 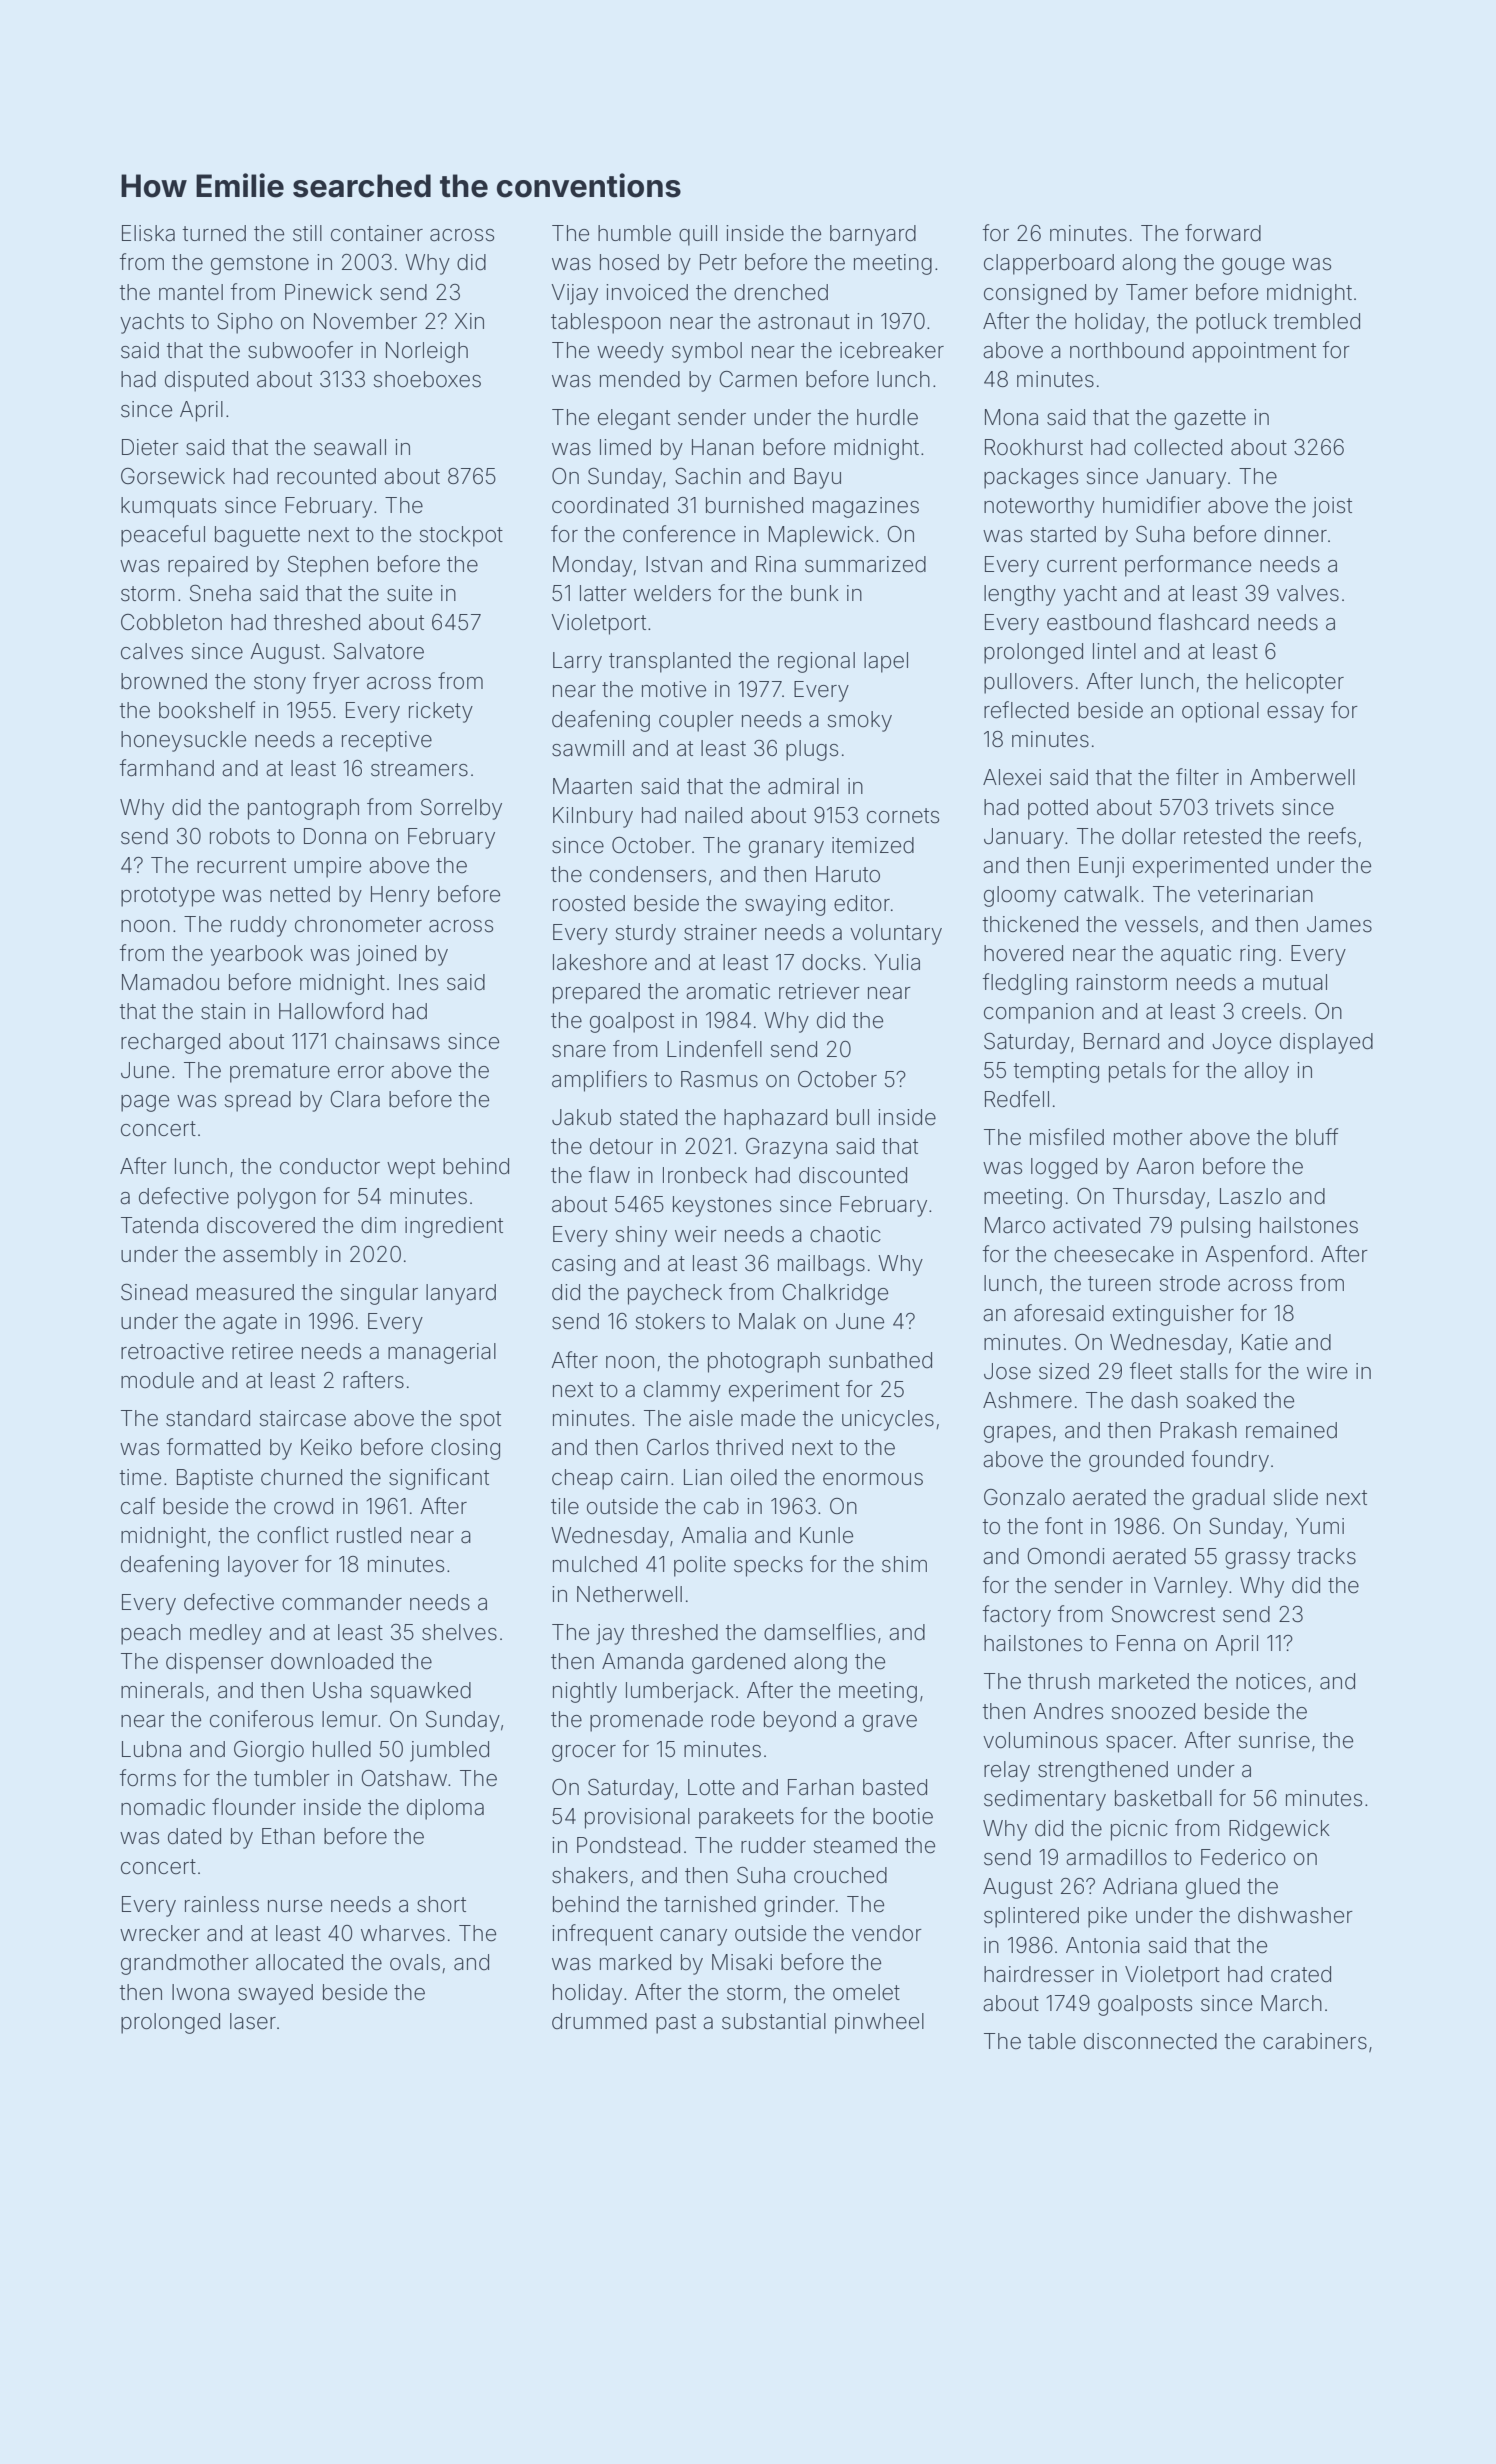 What do you see at coordinates (582, 1479) in the screenshot?
I see `cheap` at bounding box center [582, 1479].
